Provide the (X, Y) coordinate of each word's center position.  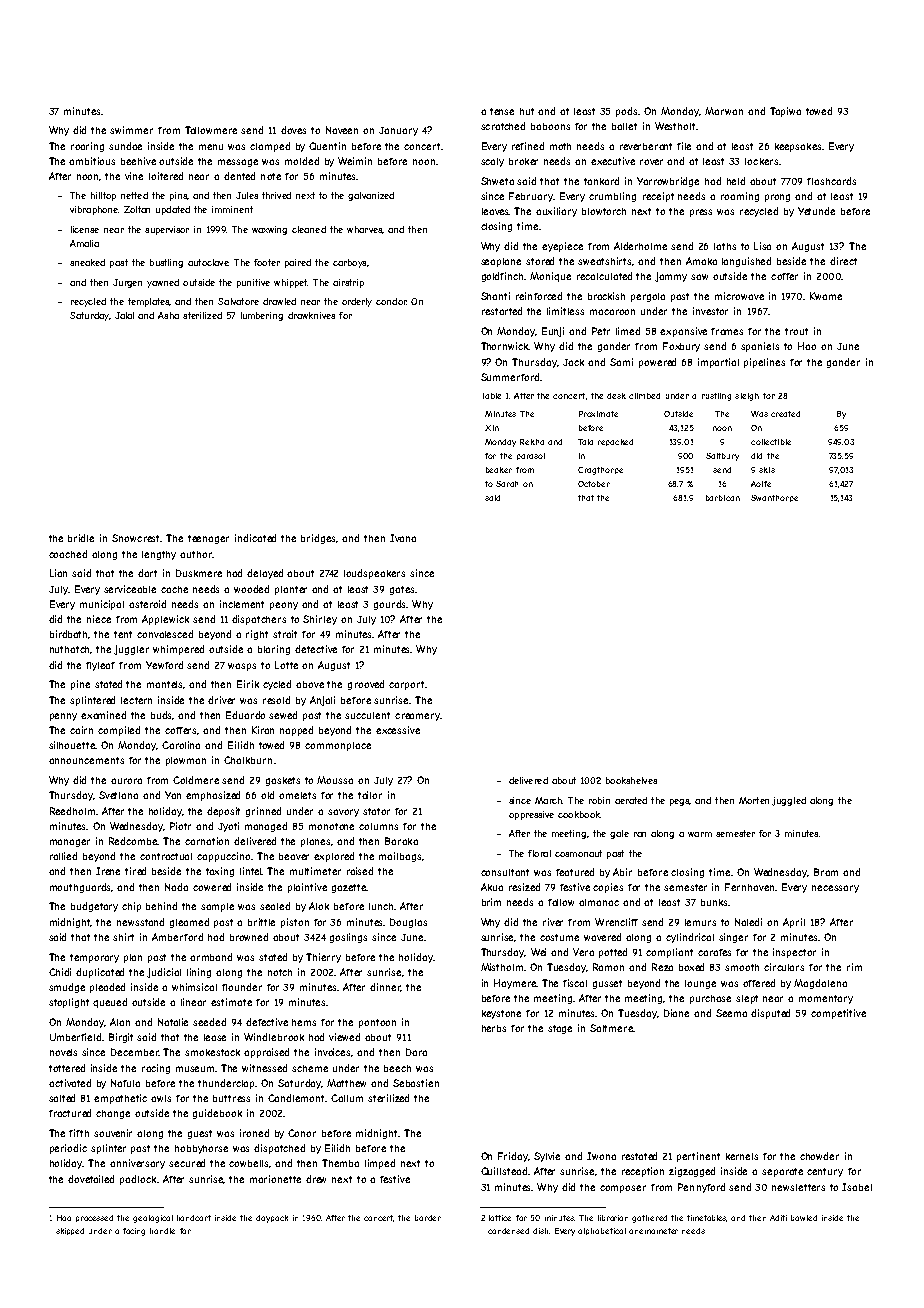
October (594, 484)
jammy (671, 277)
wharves (364, 229)
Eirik (248, 684)
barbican (723, 498)
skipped (70, 1231)
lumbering (262, 316)
